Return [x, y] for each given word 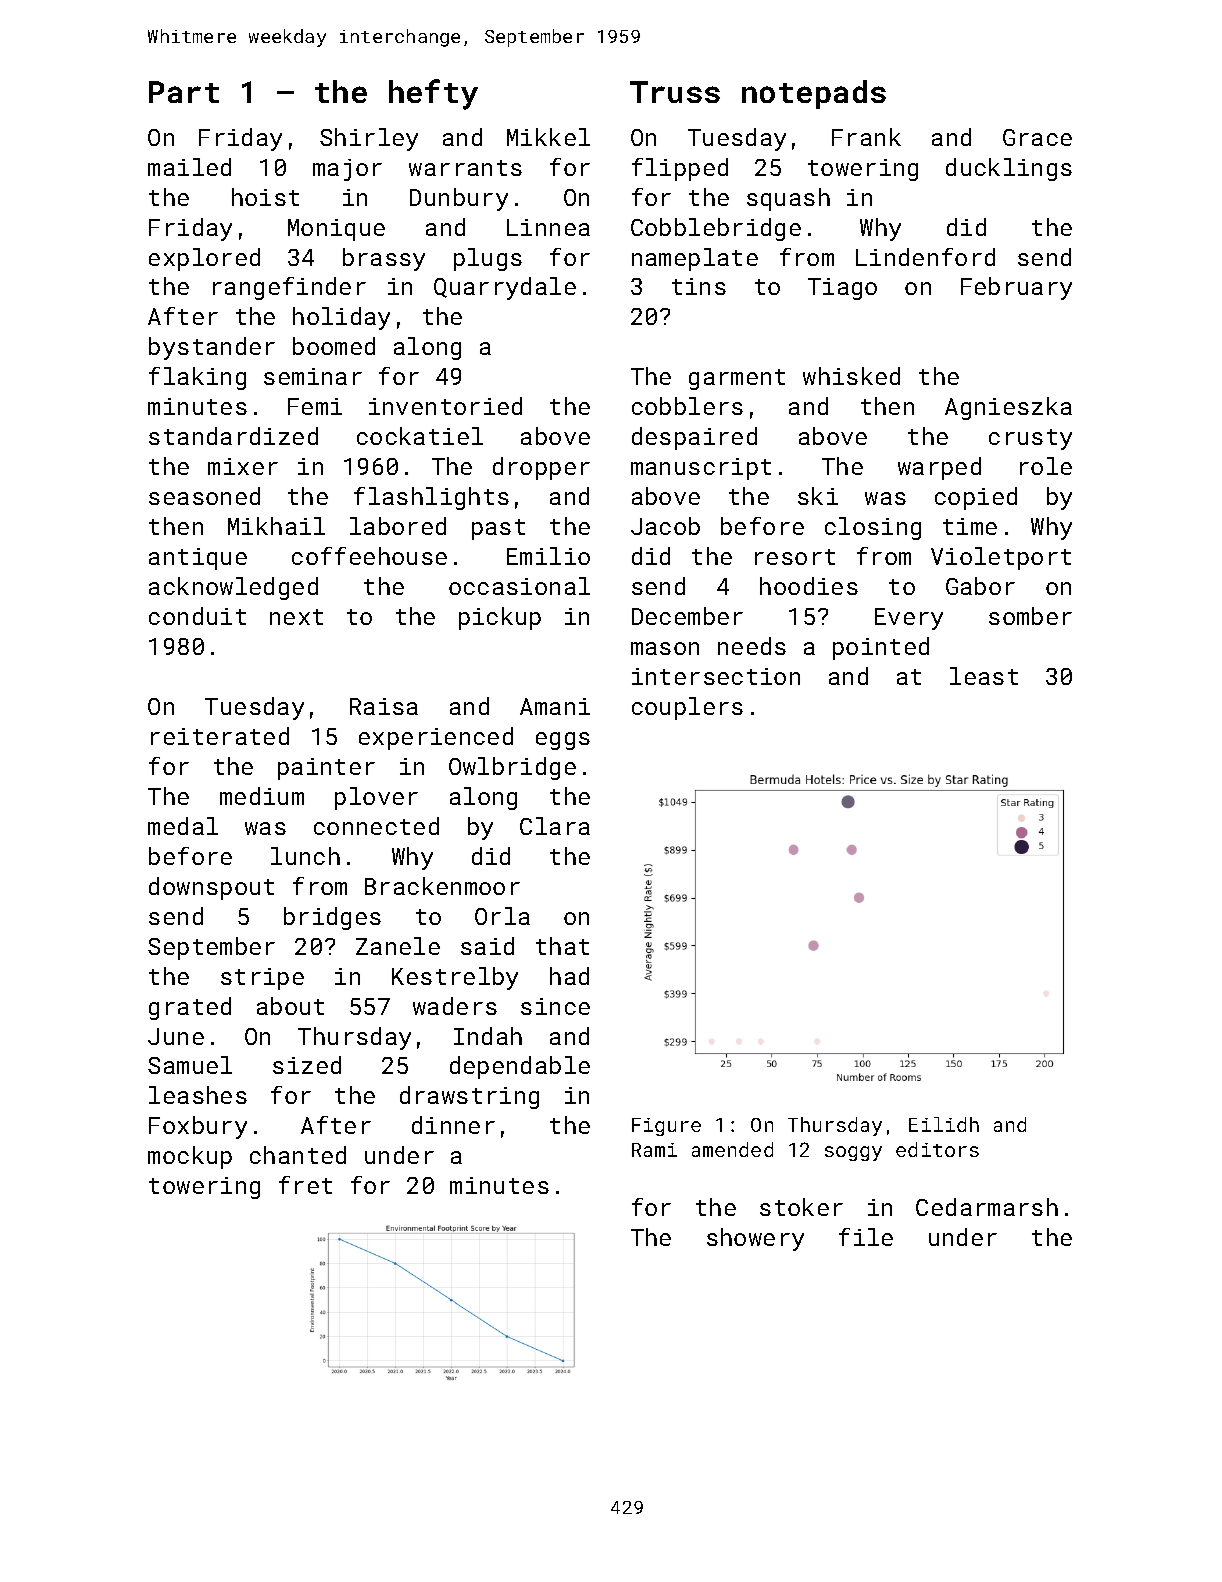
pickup [500, 618]
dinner [453, 1125]
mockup [190, 1157]
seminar [313, 376]
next [296, 617]
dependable [520, 1067]
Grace [1037, 137]
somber [1030, 616]
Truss [675, 92]
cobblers [687, 406]
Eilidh [944, 1124]
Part [184, 92]
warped [939, 468]
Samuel [190, 1065]
